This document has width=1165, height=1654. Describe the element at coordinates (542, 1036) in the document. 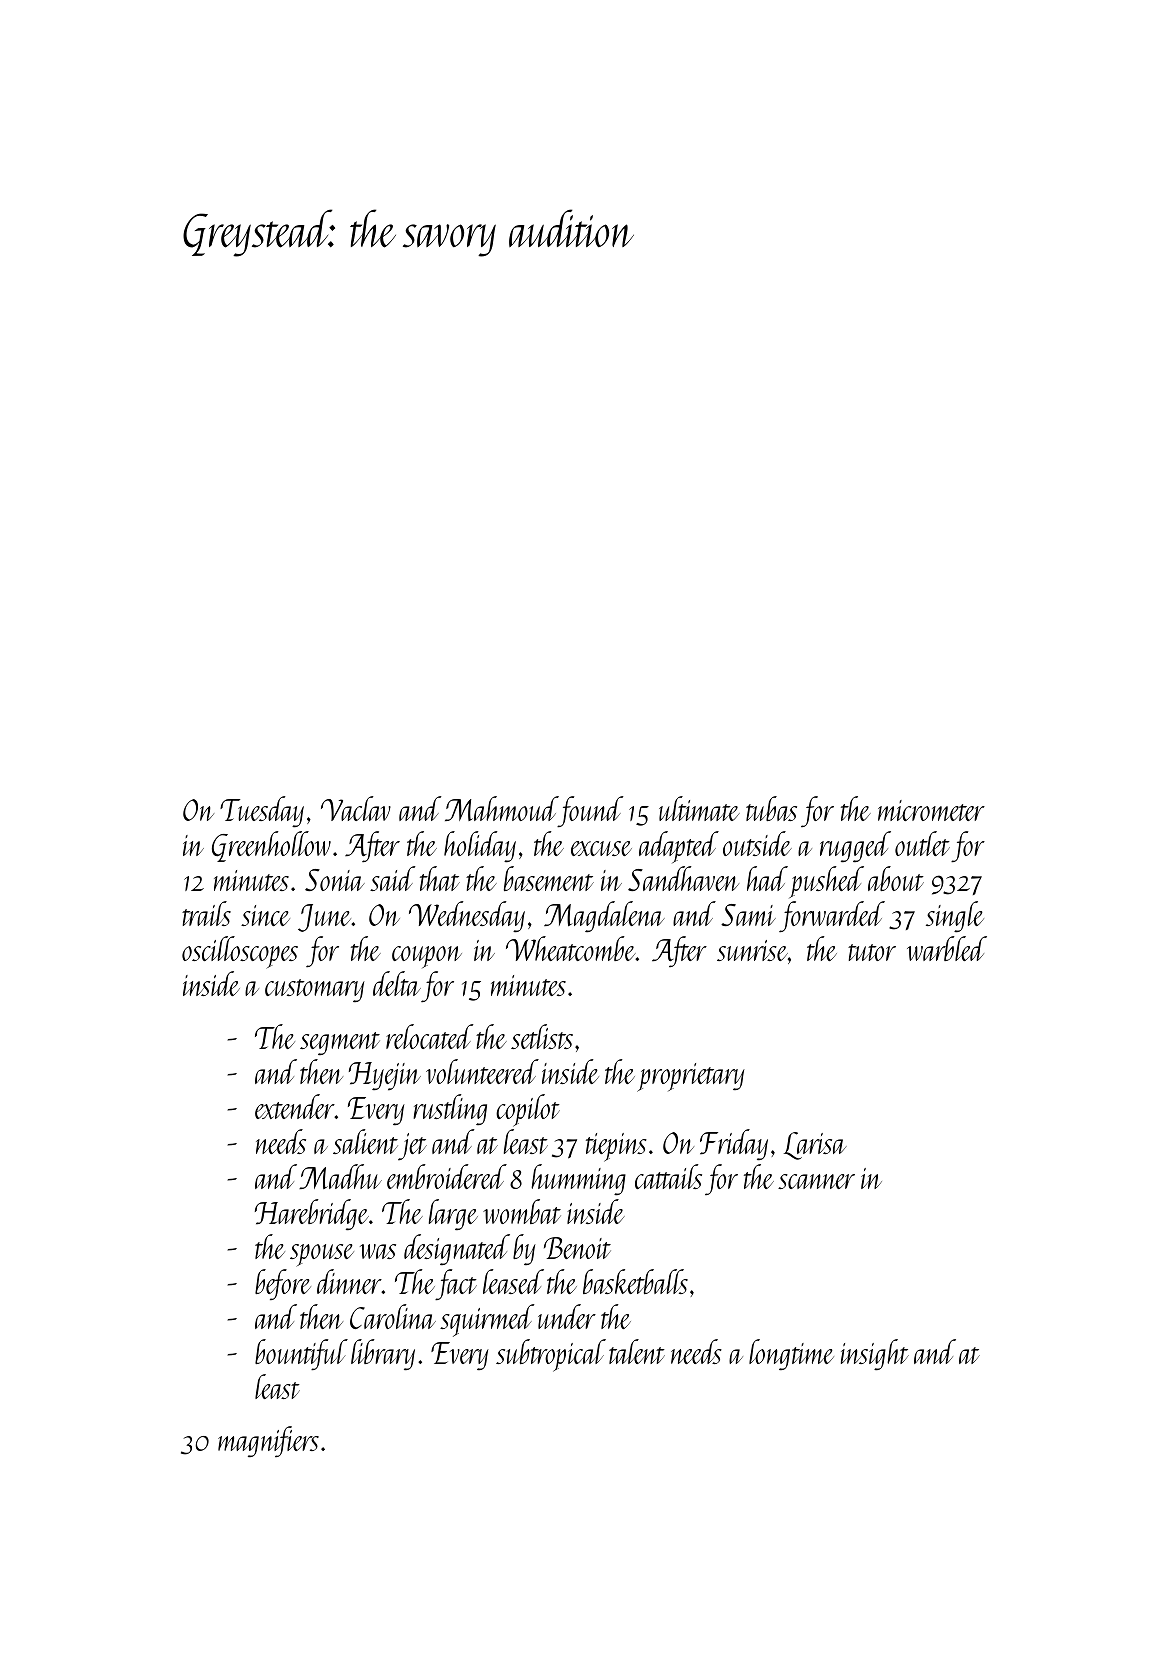

I see `setlists` at that location.
